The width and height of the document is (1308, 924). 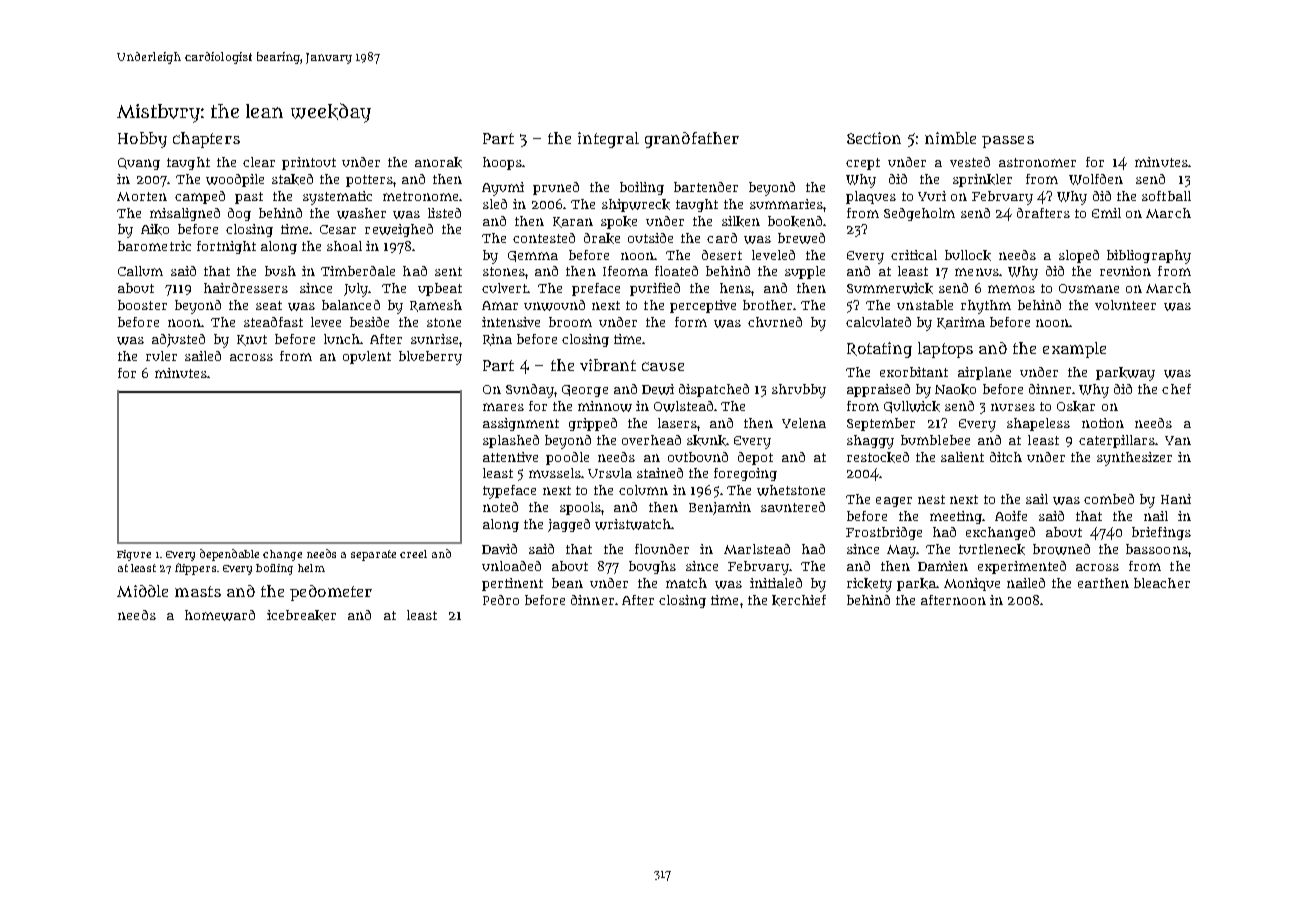 What do you see at coordinates (178, 340) in the document?
I see `adjusted` at bounding box center [178, 340].
